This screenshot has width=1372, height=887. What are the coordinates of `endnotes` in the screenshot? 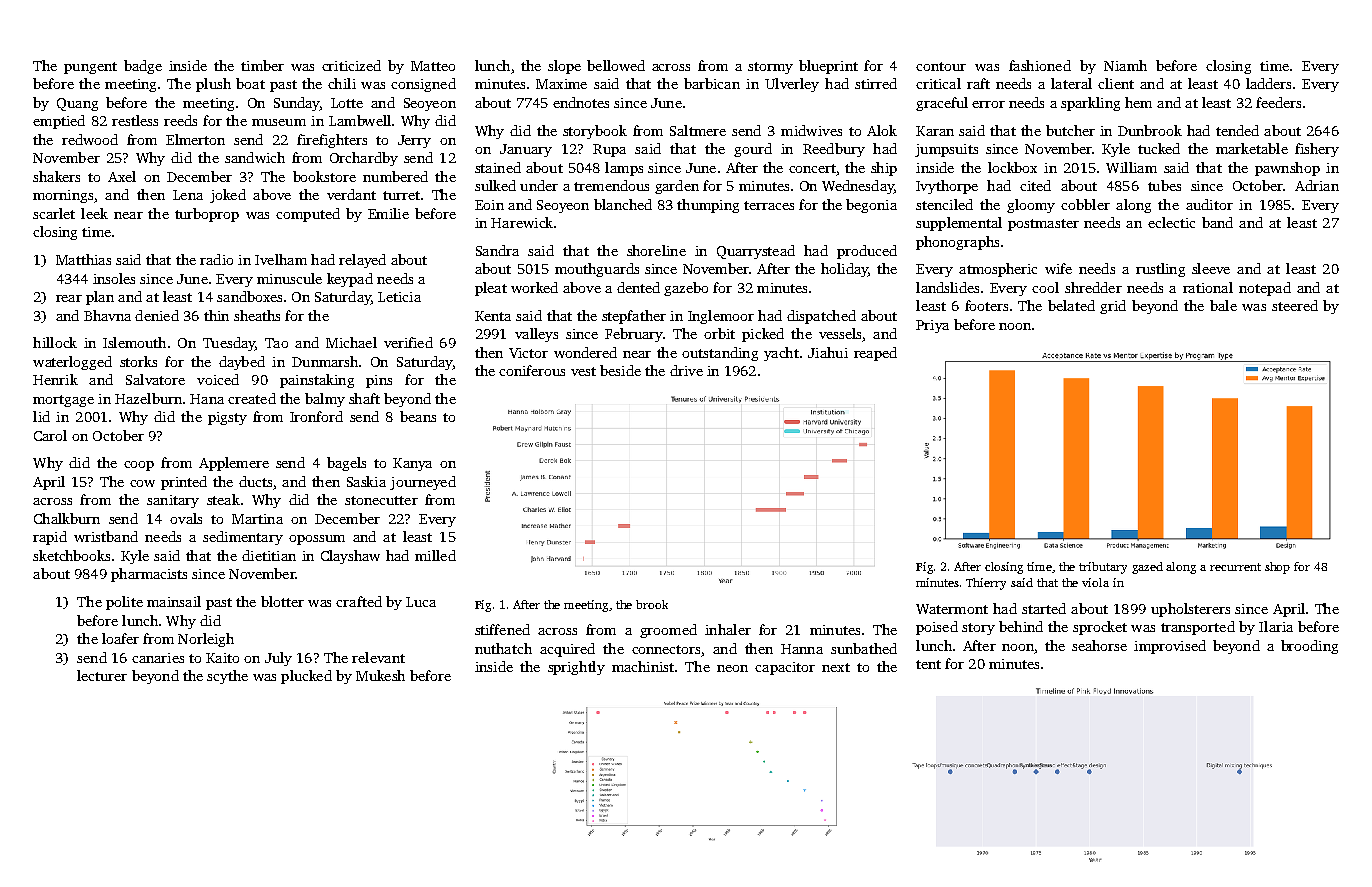 It's located at (581, 102).
